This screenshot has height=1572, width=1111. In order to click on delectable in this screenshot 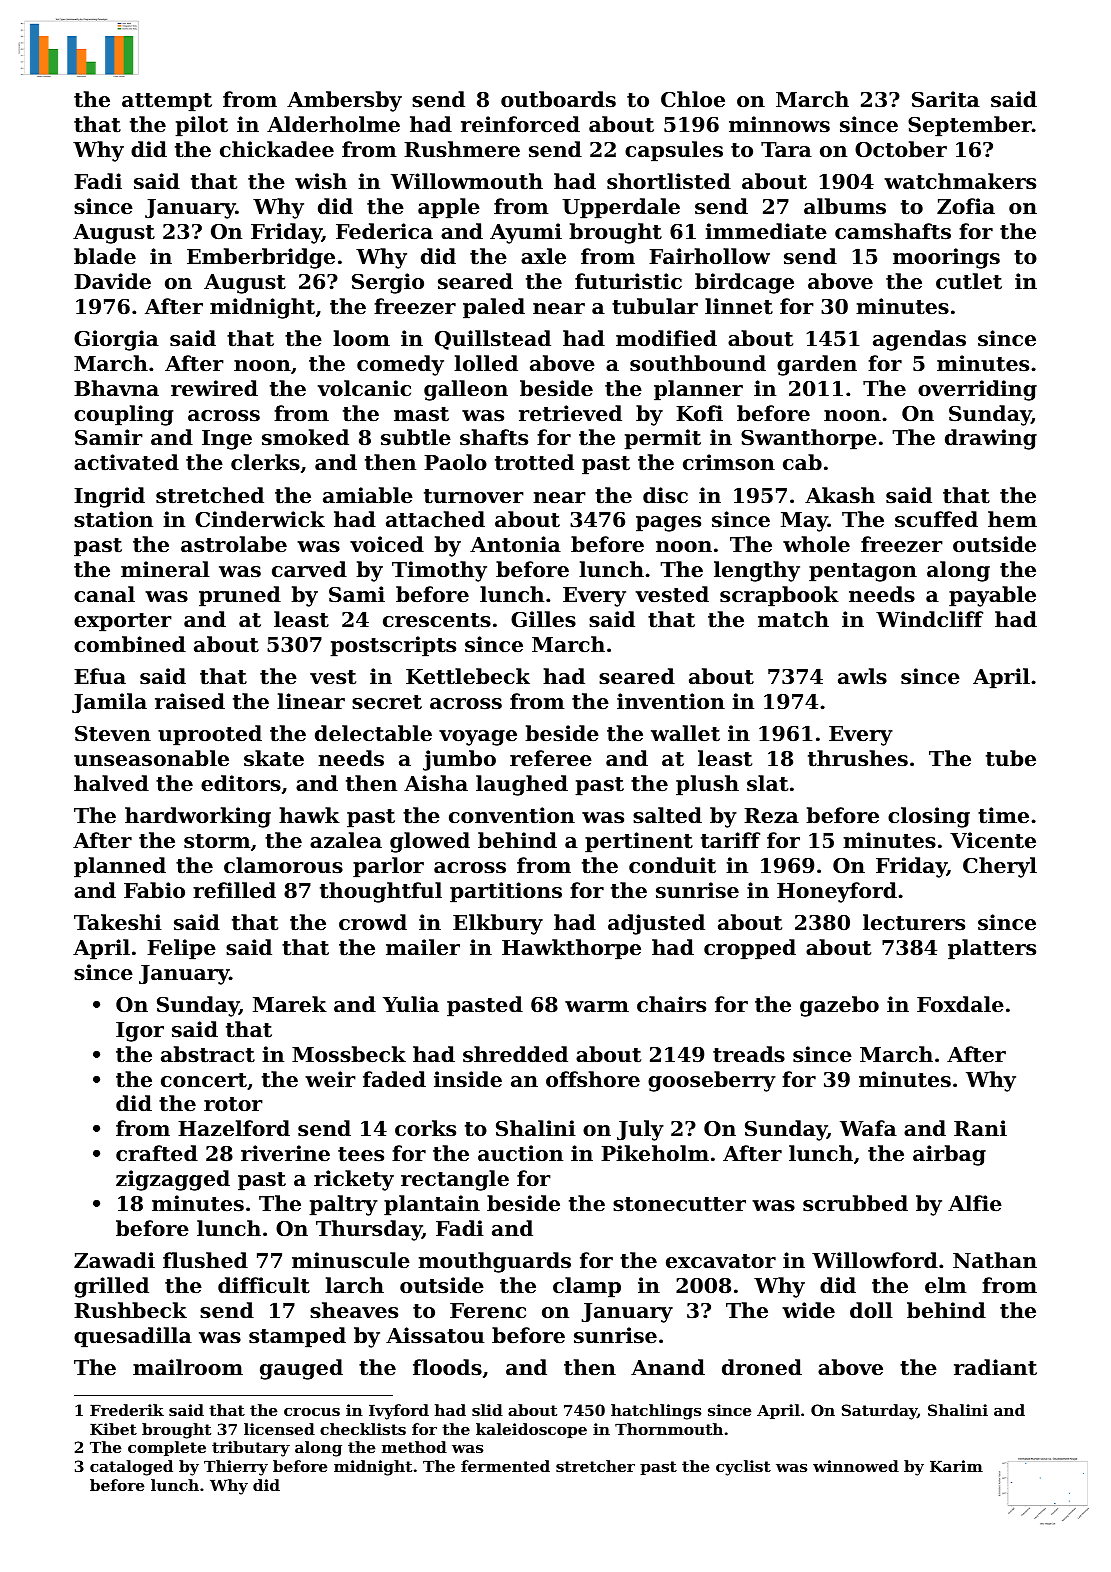, I will do `click(373, 733)`.
